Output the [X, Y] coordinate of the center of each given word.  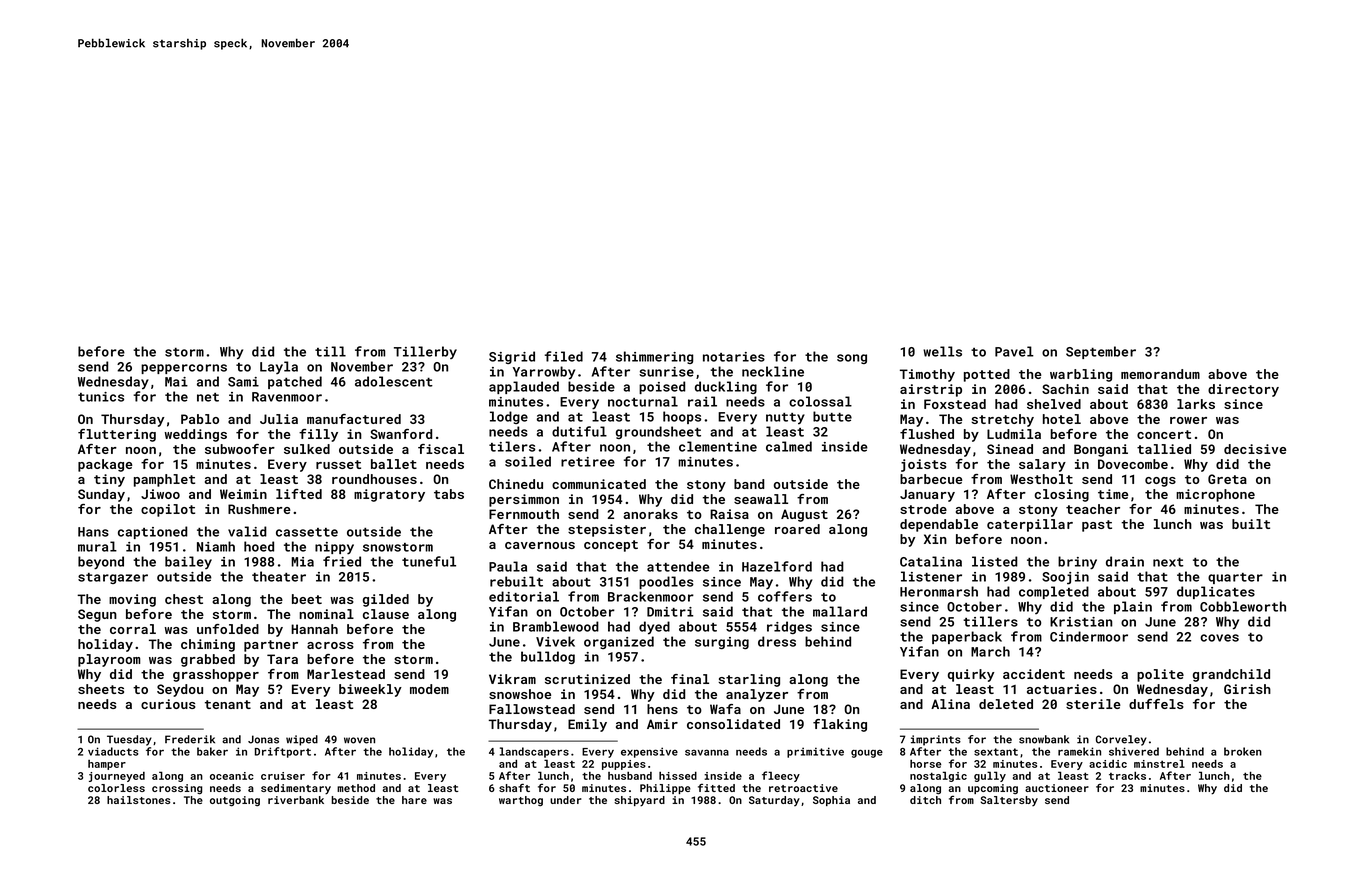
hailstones [139, 800]
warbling [1081, 375]
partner [271, 646]
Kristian [1081, 622]
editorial [524, 596]
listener [931, 576]
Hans [93, 532]
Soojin [1065, 578]
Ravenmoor [287, 397]
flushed [927, 434]
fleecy [781, 776]
